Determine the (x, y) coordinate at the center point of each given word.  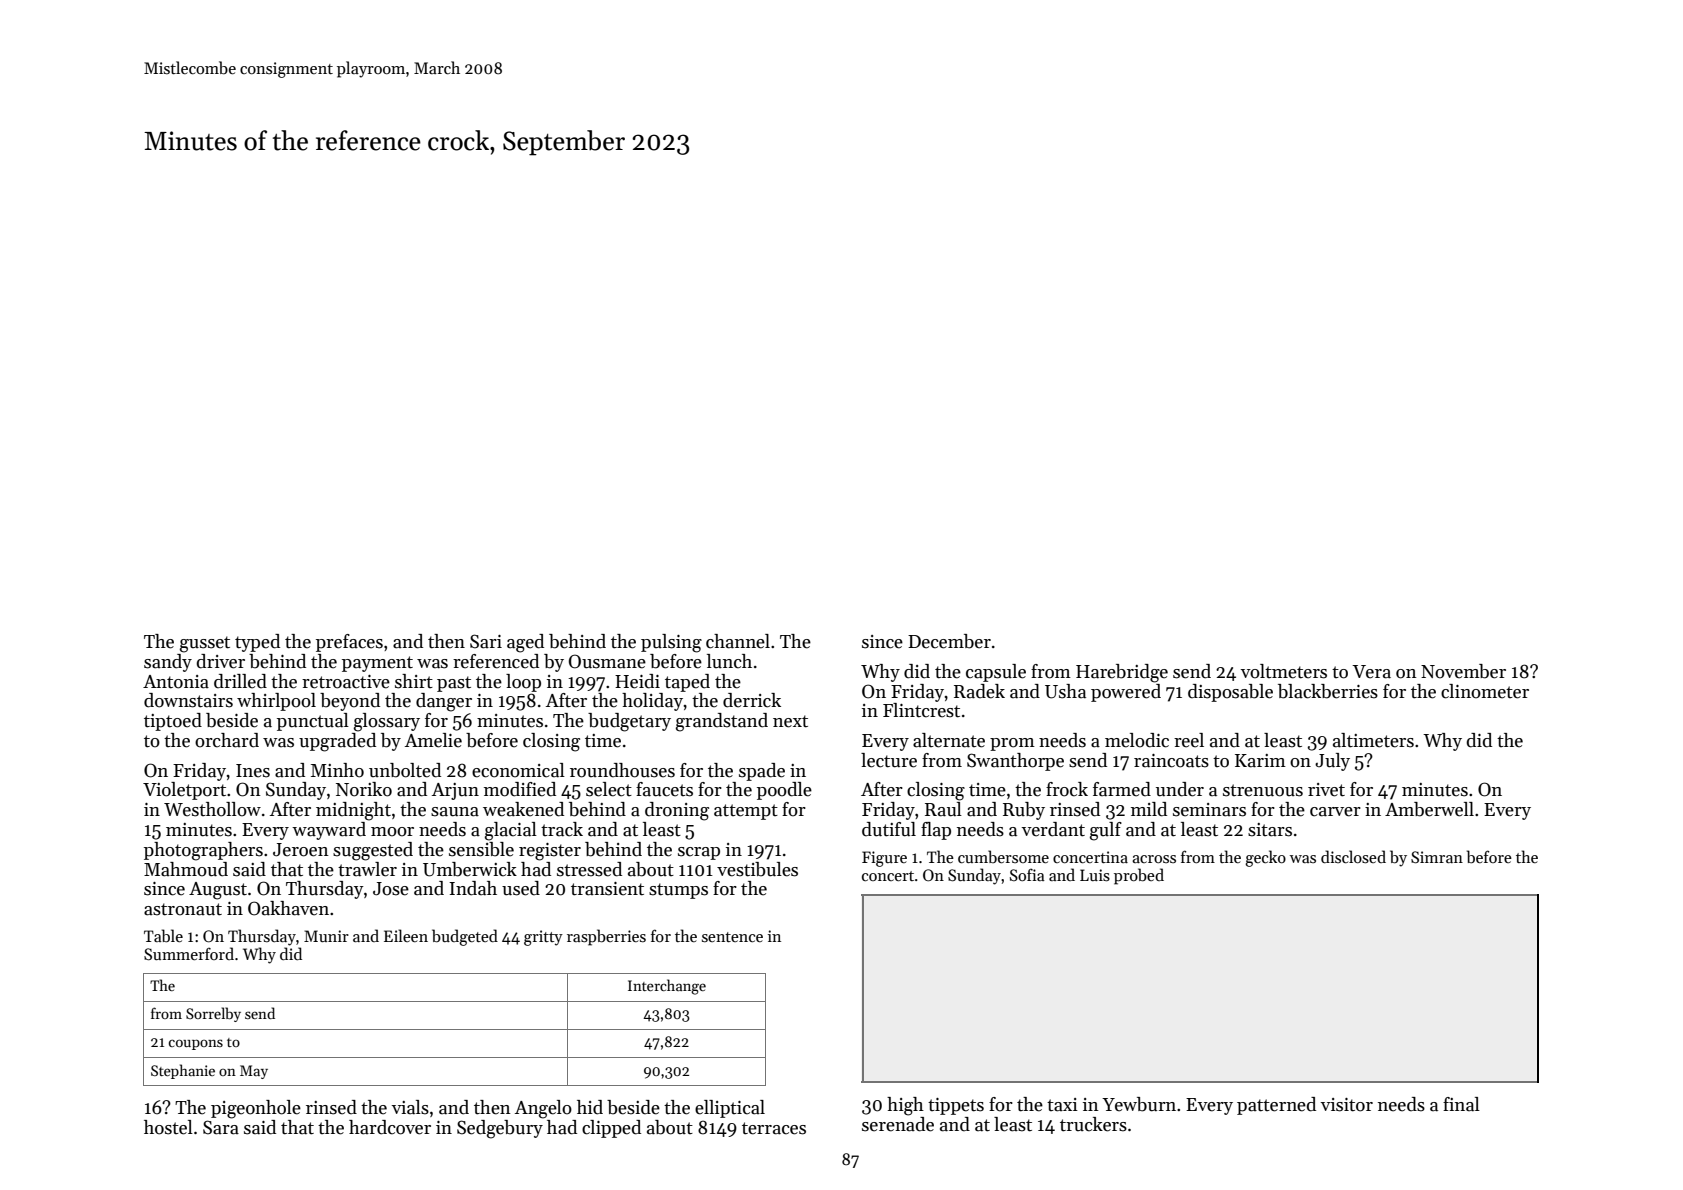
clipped (611, 1129)
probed (1139, 876)
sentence (732, 937)
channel (738, 641)
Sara (221, 1127)
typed (257, 643)
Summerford (189, 954)
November (1463, 671)
